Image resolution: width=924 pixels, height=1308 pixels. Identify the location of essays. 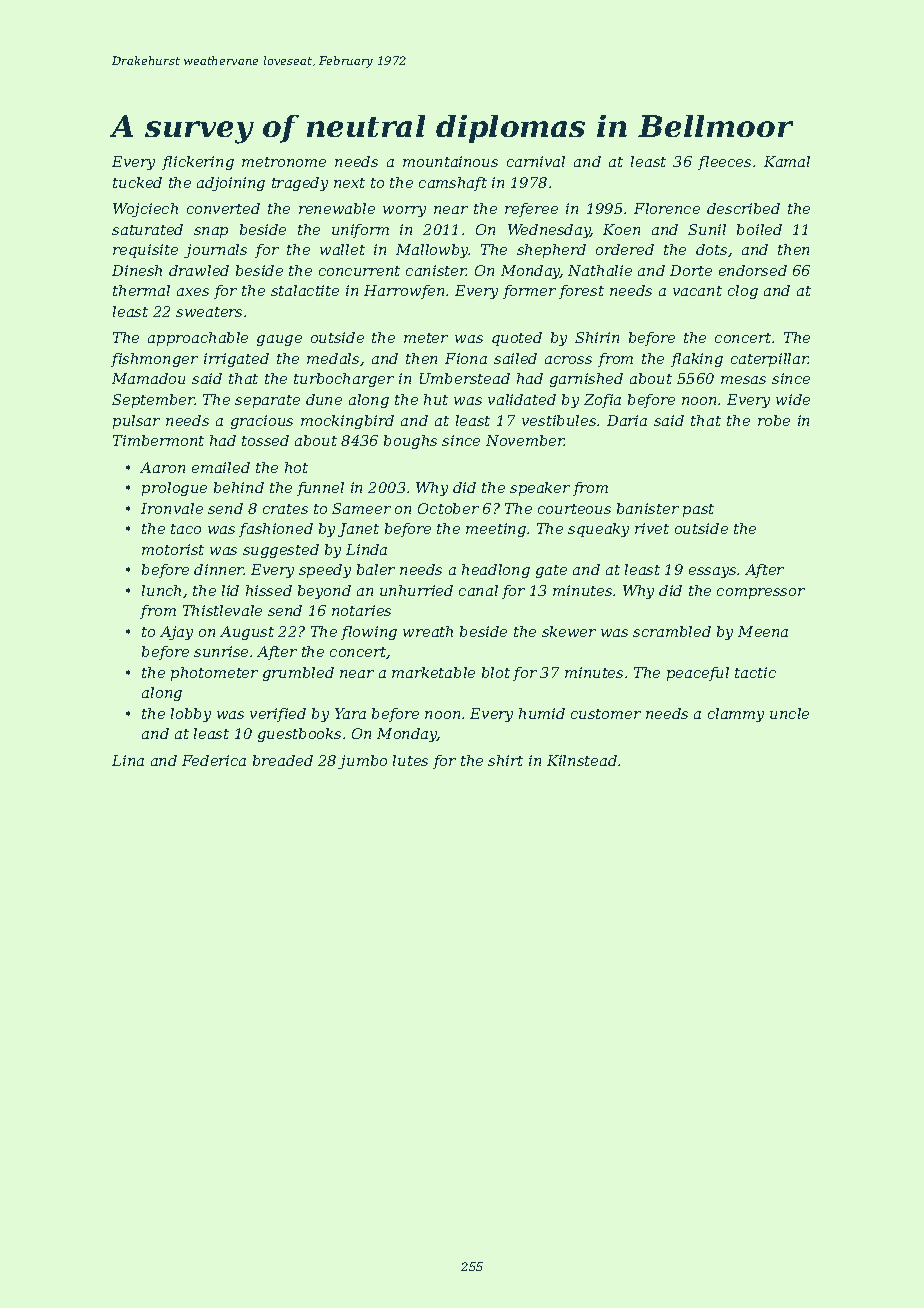
(712, 572).
